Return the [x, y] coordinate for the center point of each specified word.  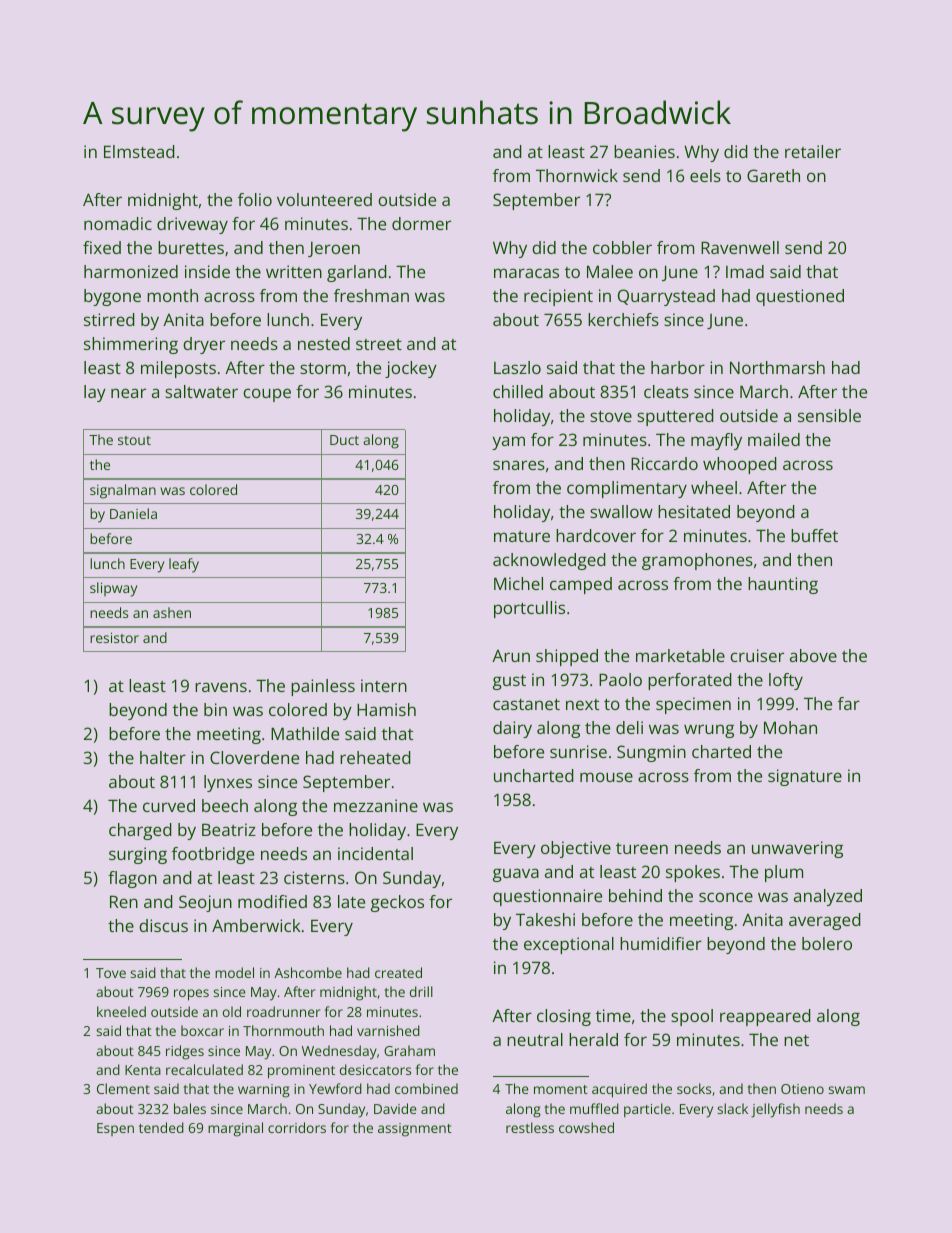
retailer [813, 151]
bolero [827, 943]
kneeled [121, 1011]
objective [576, 849]
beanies [644, 151]
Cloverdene [254, 757]
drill [421, 991]
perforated [690, 681]
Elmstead [139, 151]
